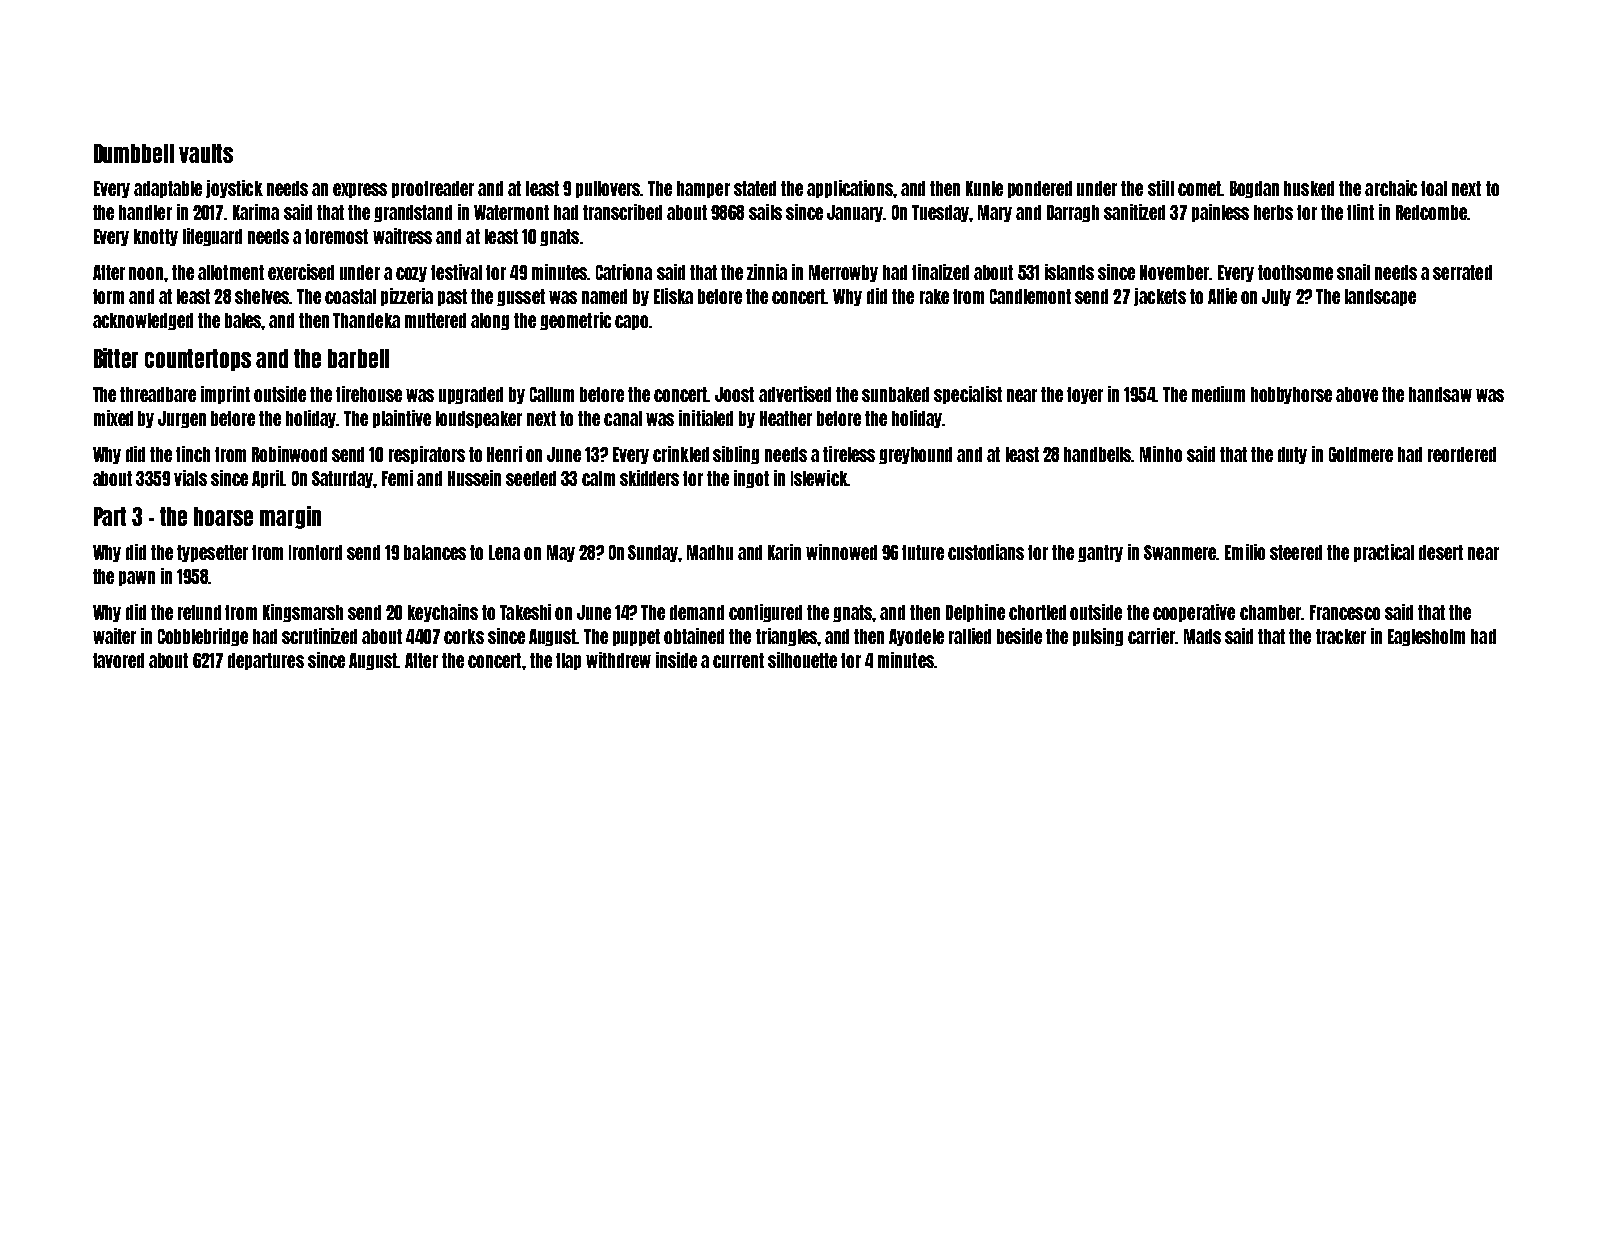  I want to click on handsaw, so click(1440, 394).
